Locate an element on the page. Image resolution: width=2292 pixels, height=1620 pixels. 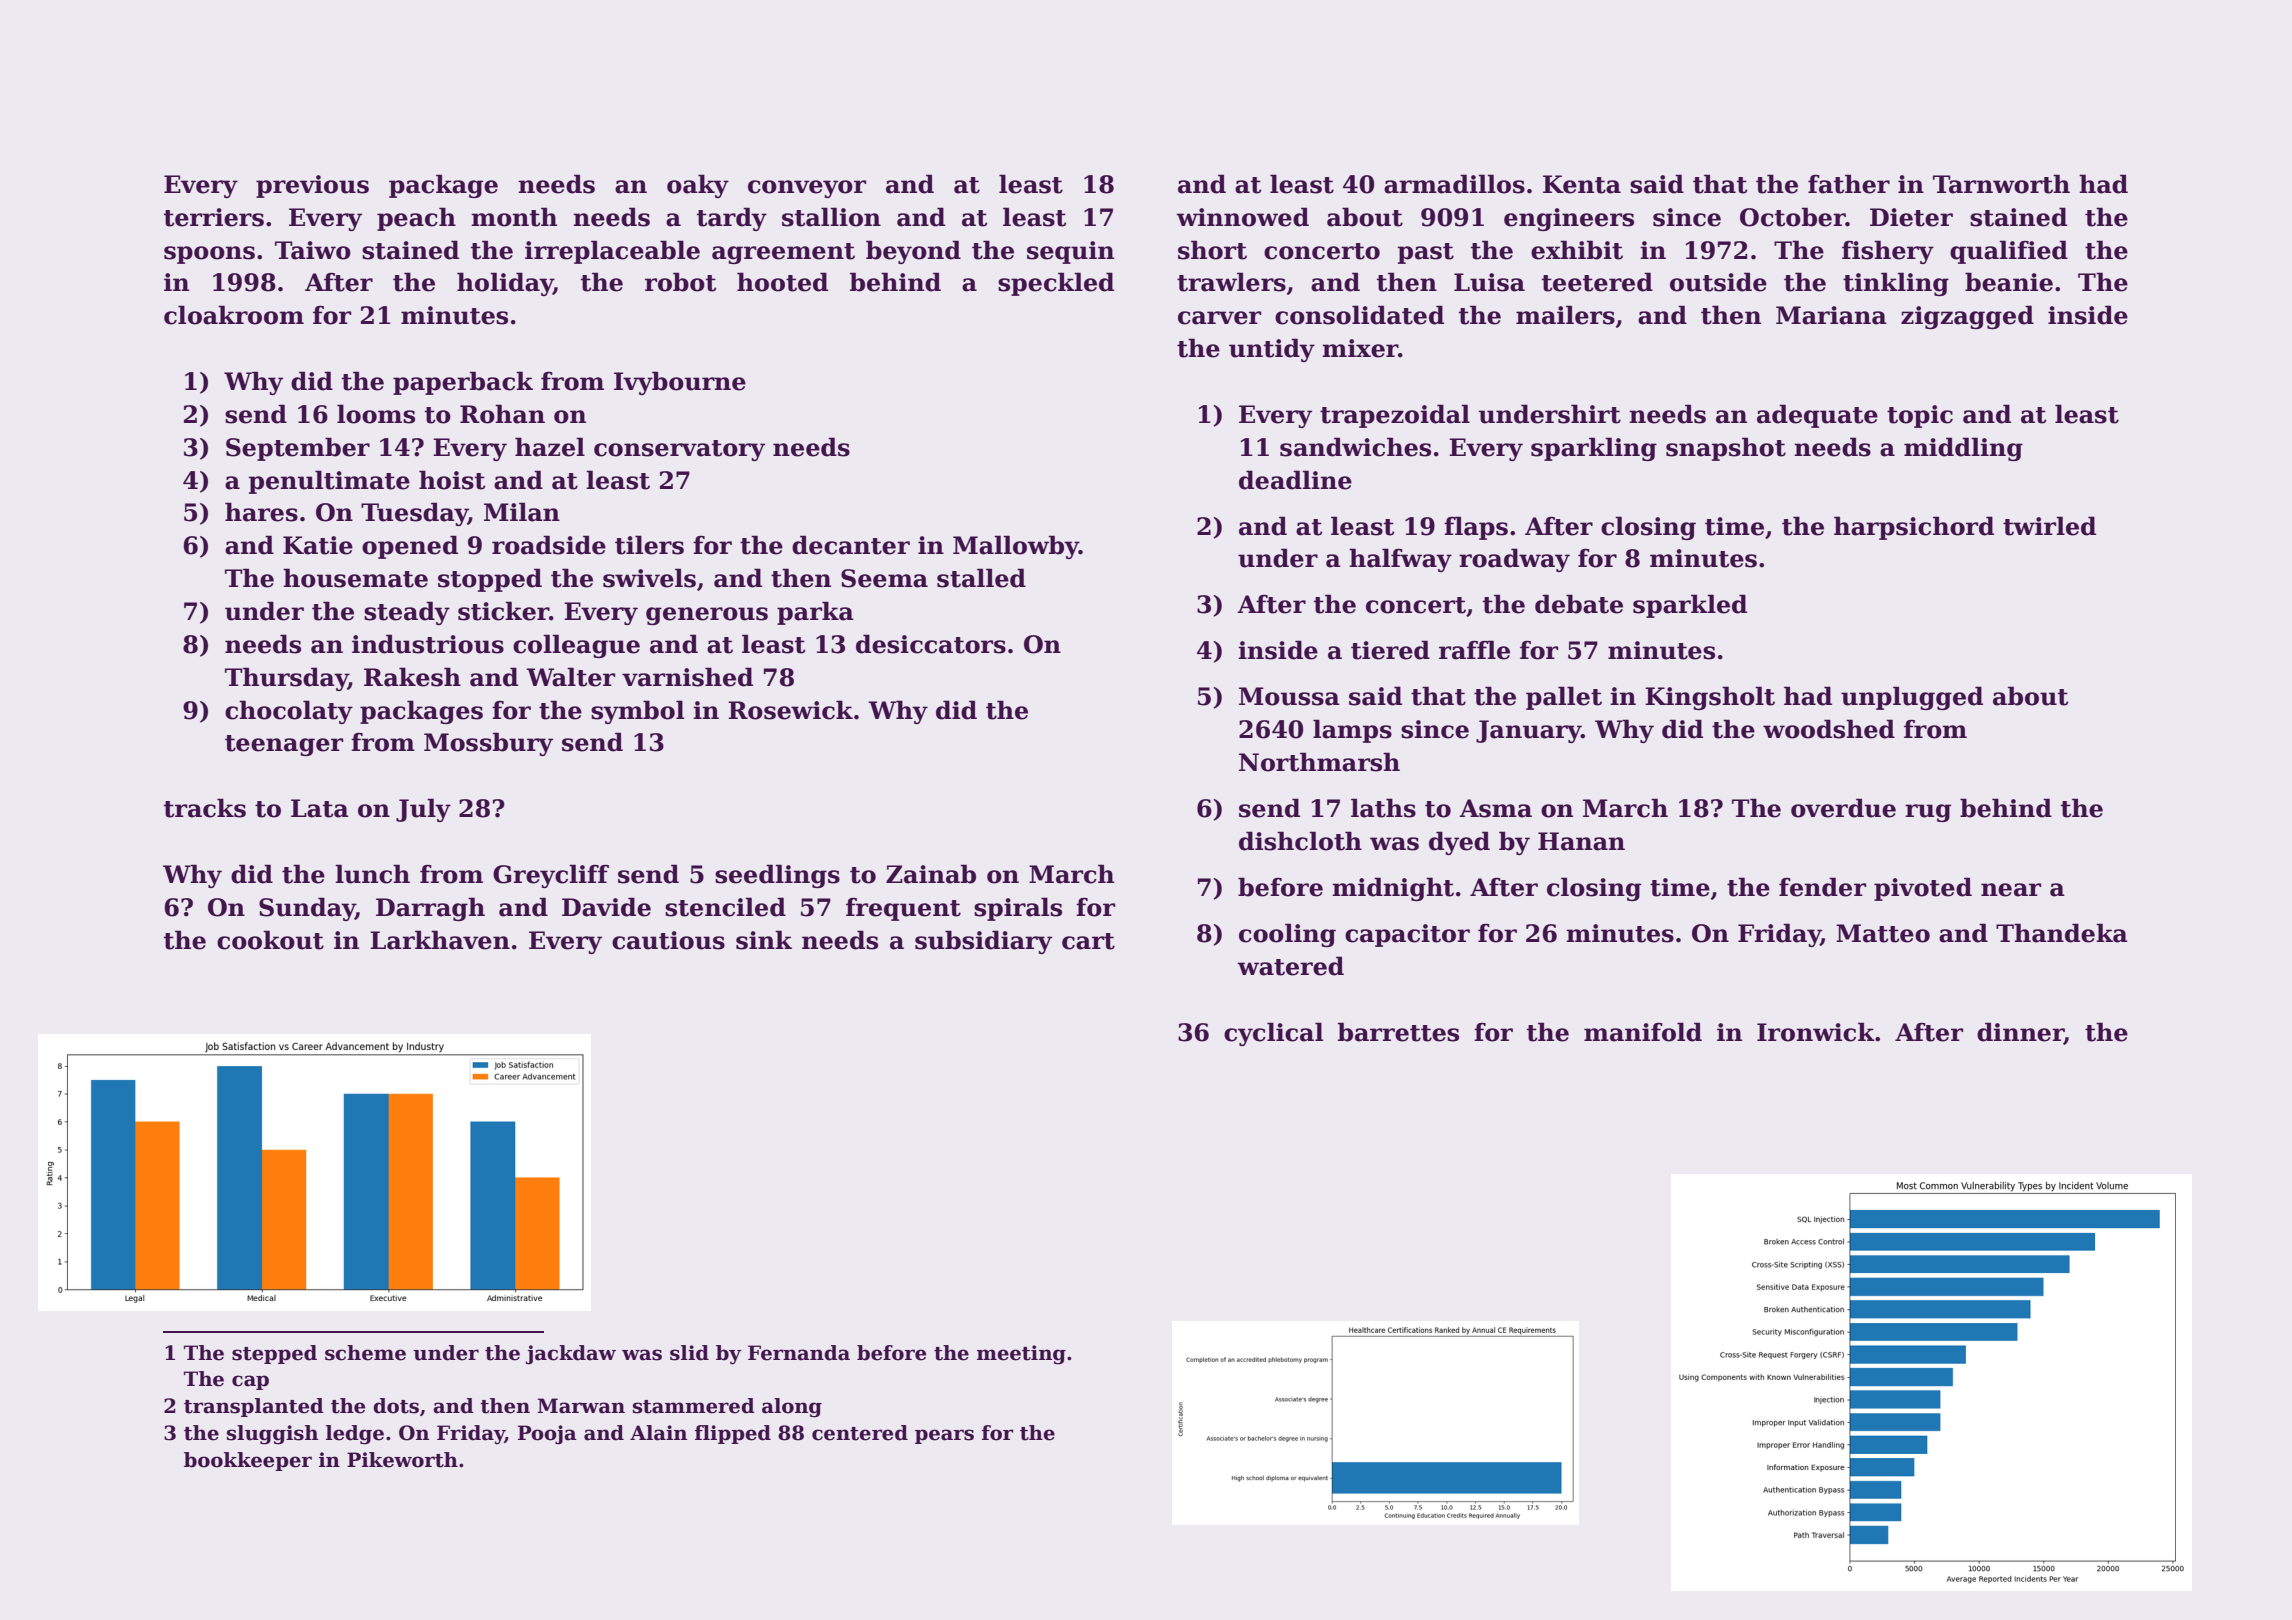
Rosewick is located at coordinates (790, 710).
